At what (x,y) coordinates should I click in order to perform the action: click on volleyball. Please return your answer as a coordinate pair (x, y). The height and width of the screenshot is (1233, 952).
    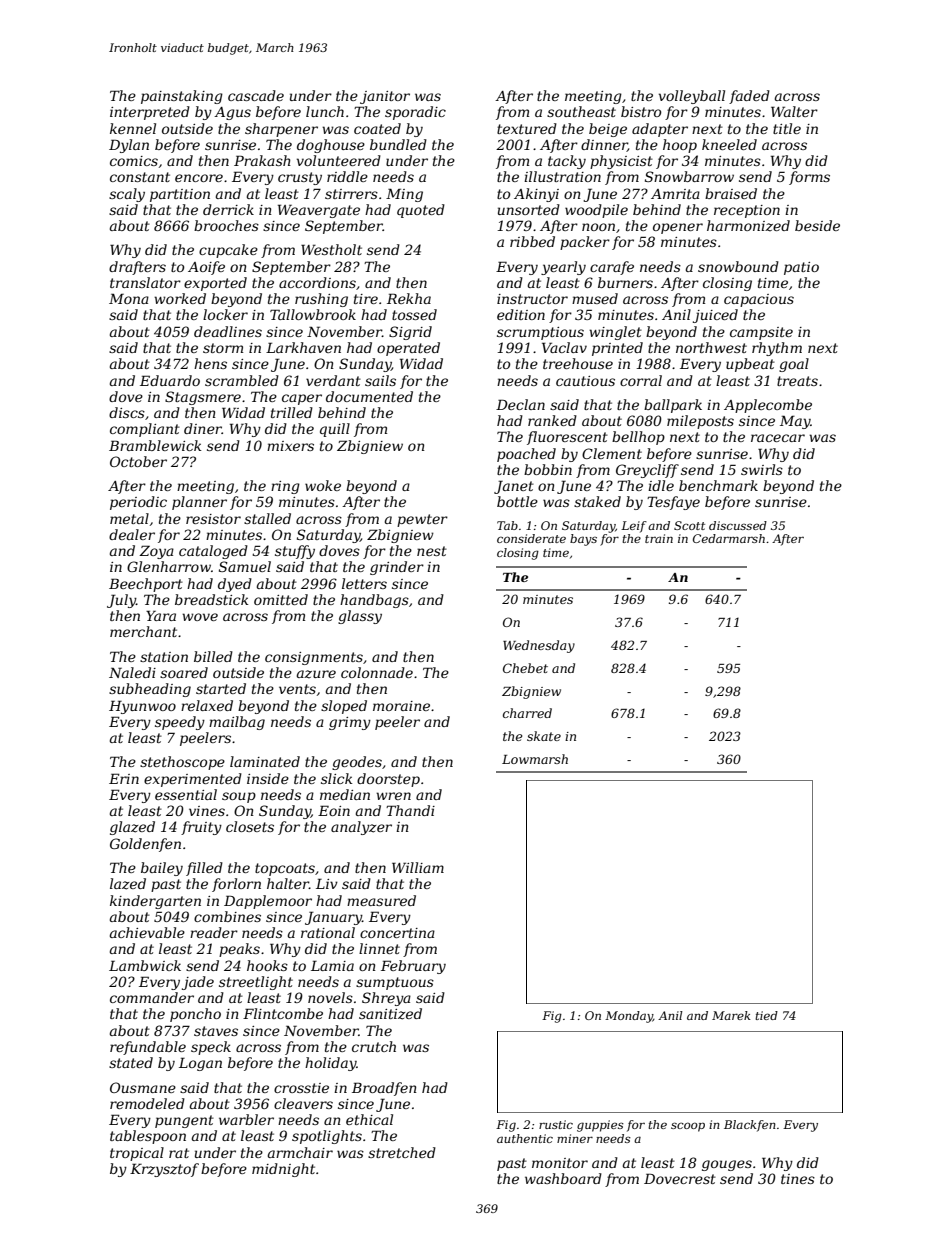
    Looking at the image, I should click on (692, 97).
